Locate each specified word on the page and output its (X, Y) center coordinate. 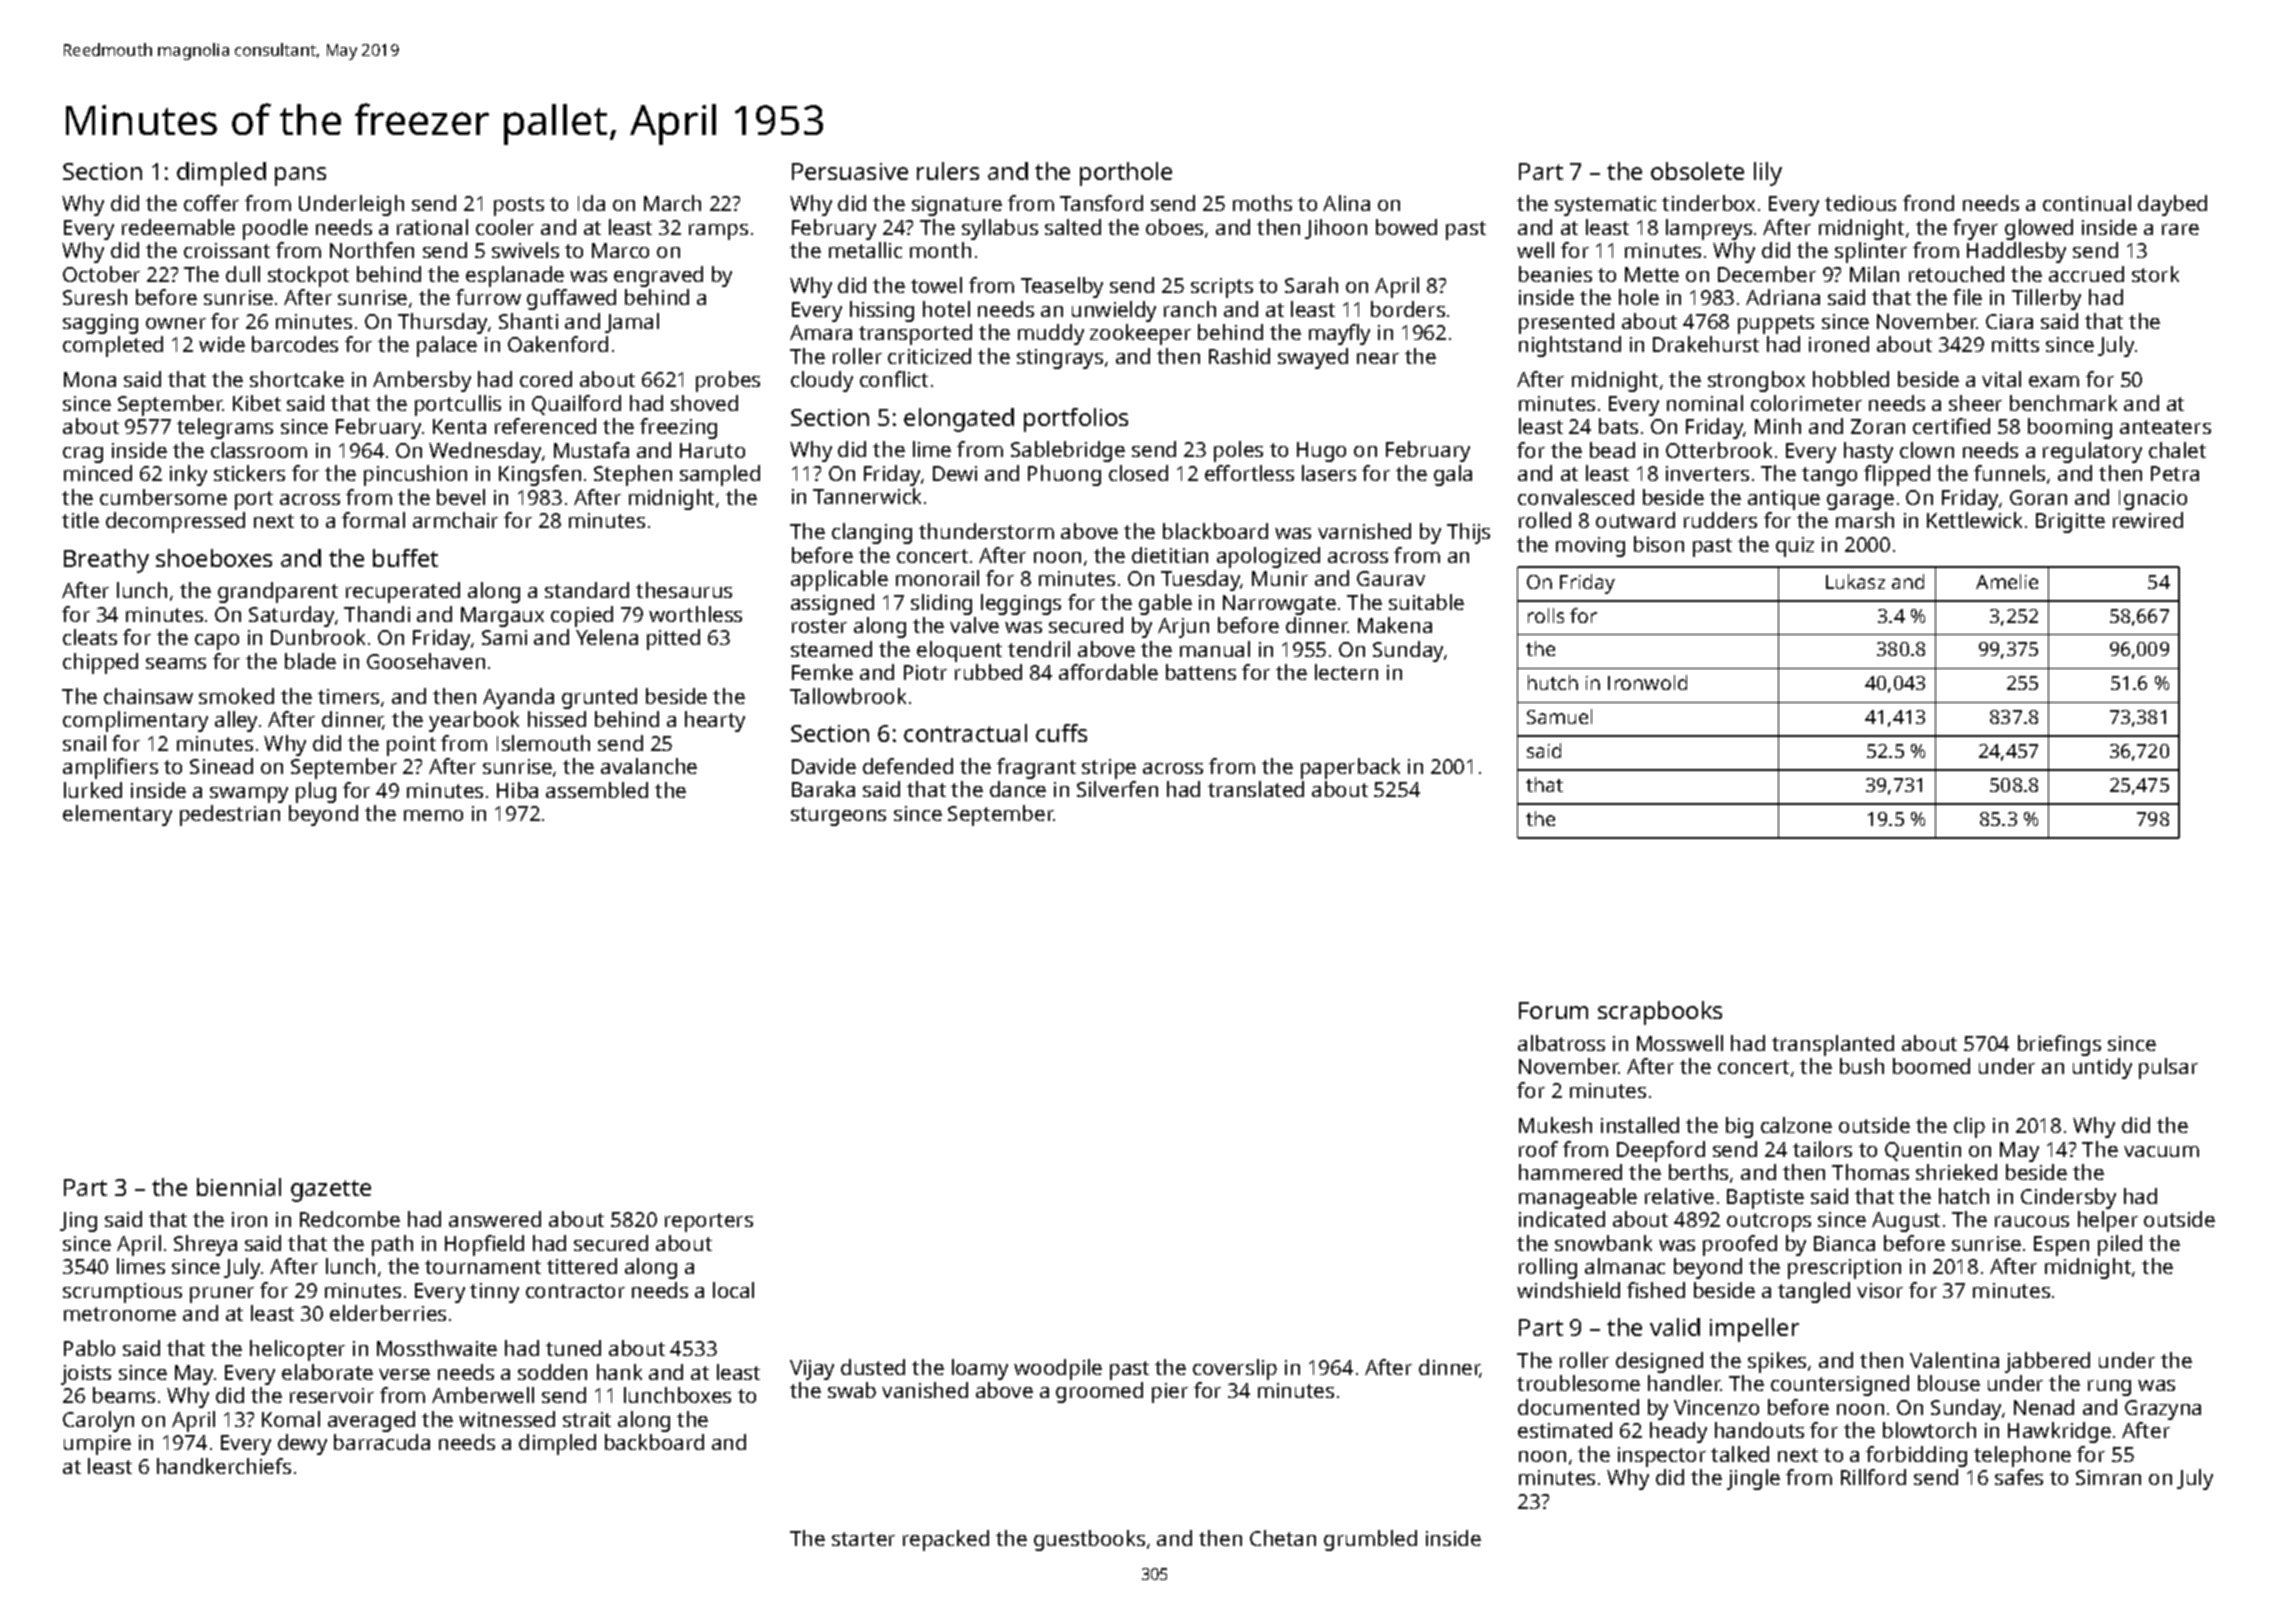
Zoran (1878, 426)
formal (373, 520)
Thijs (1468, 533)
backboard (654, 1442)
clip (1969, 1127)
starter (863, 1539)
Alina (1346, 203)
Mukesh (1555, 1125)
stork (2155, 274)
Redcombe (350, 1219)
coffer (211, 203)
